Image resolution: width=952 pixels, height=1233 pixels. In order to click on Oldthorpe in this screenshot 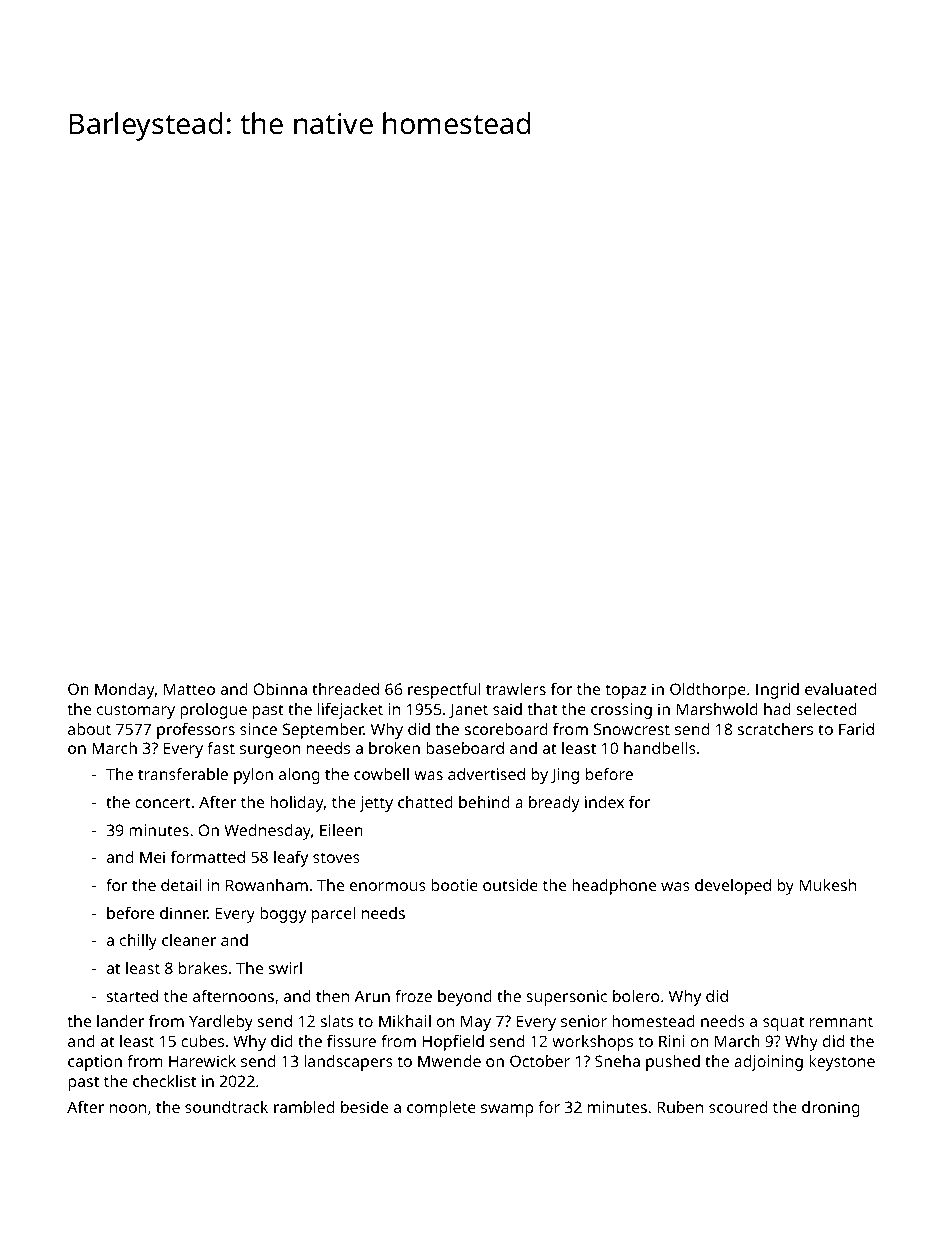, I will do `click(708, 691)`.
